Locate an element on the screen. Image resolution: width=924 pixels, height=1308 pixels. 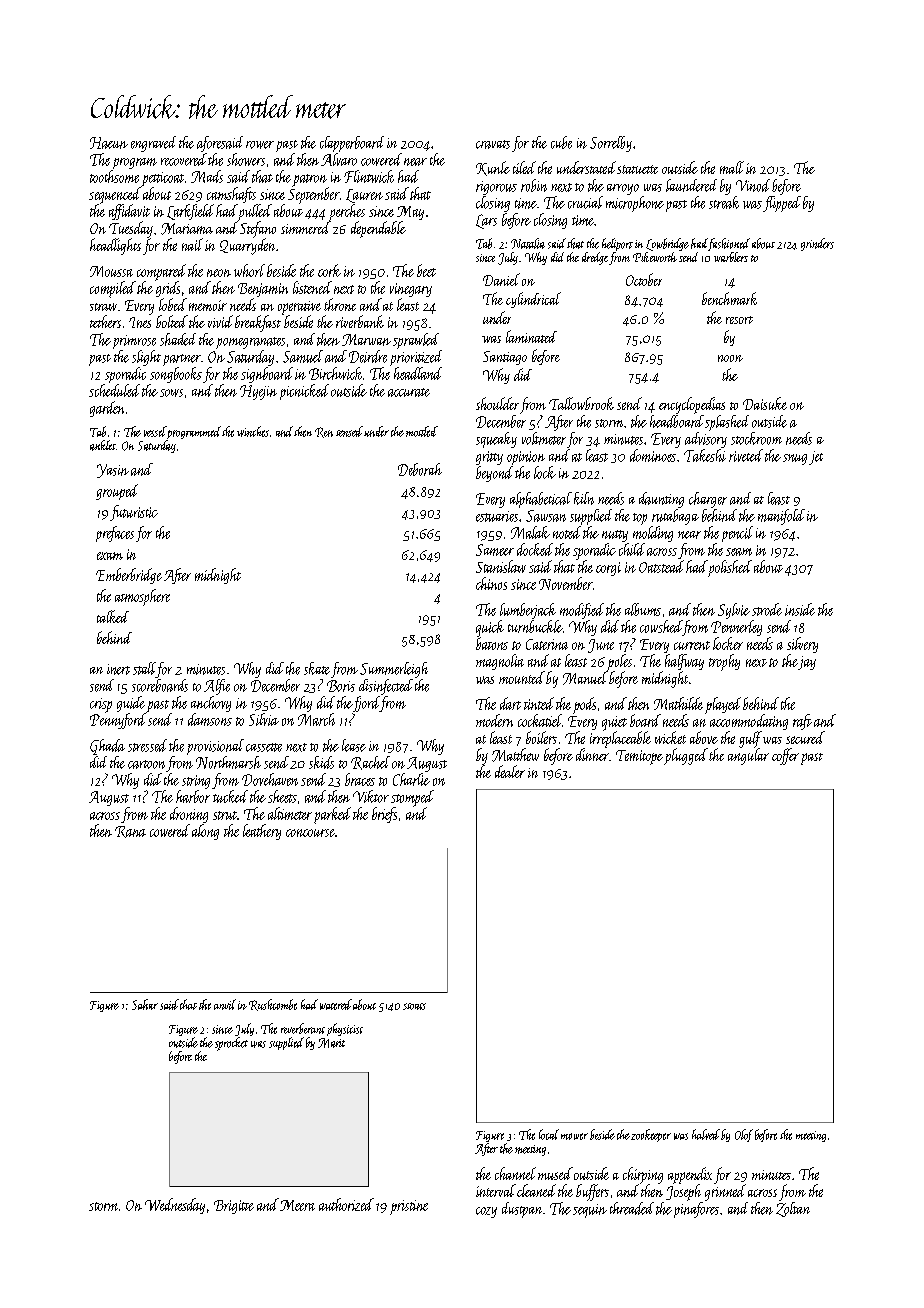
dependable is located at coordinates (378, 229).
